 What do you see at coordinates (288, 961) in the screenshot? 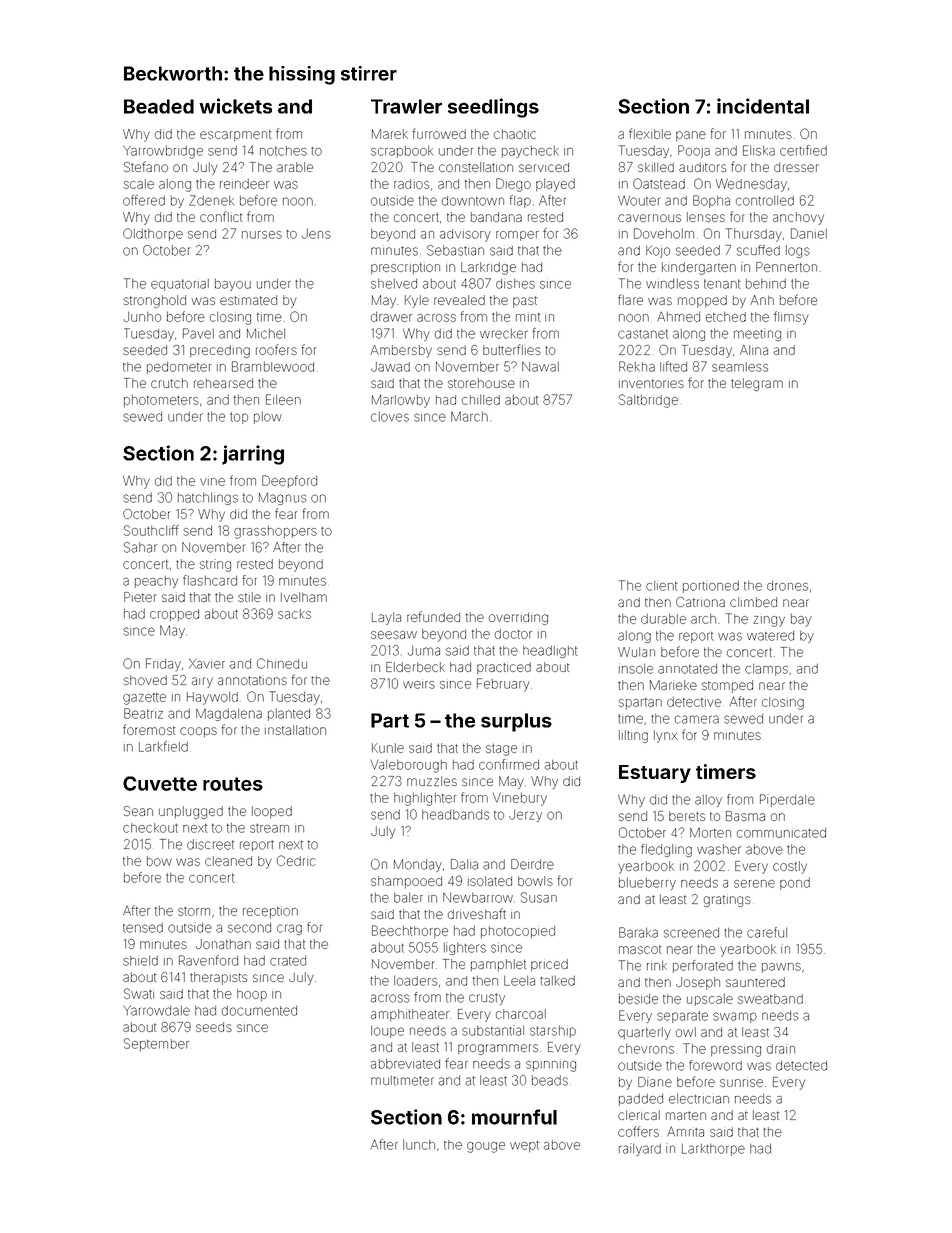
I see `crated` at bounding box center [288, 961].
